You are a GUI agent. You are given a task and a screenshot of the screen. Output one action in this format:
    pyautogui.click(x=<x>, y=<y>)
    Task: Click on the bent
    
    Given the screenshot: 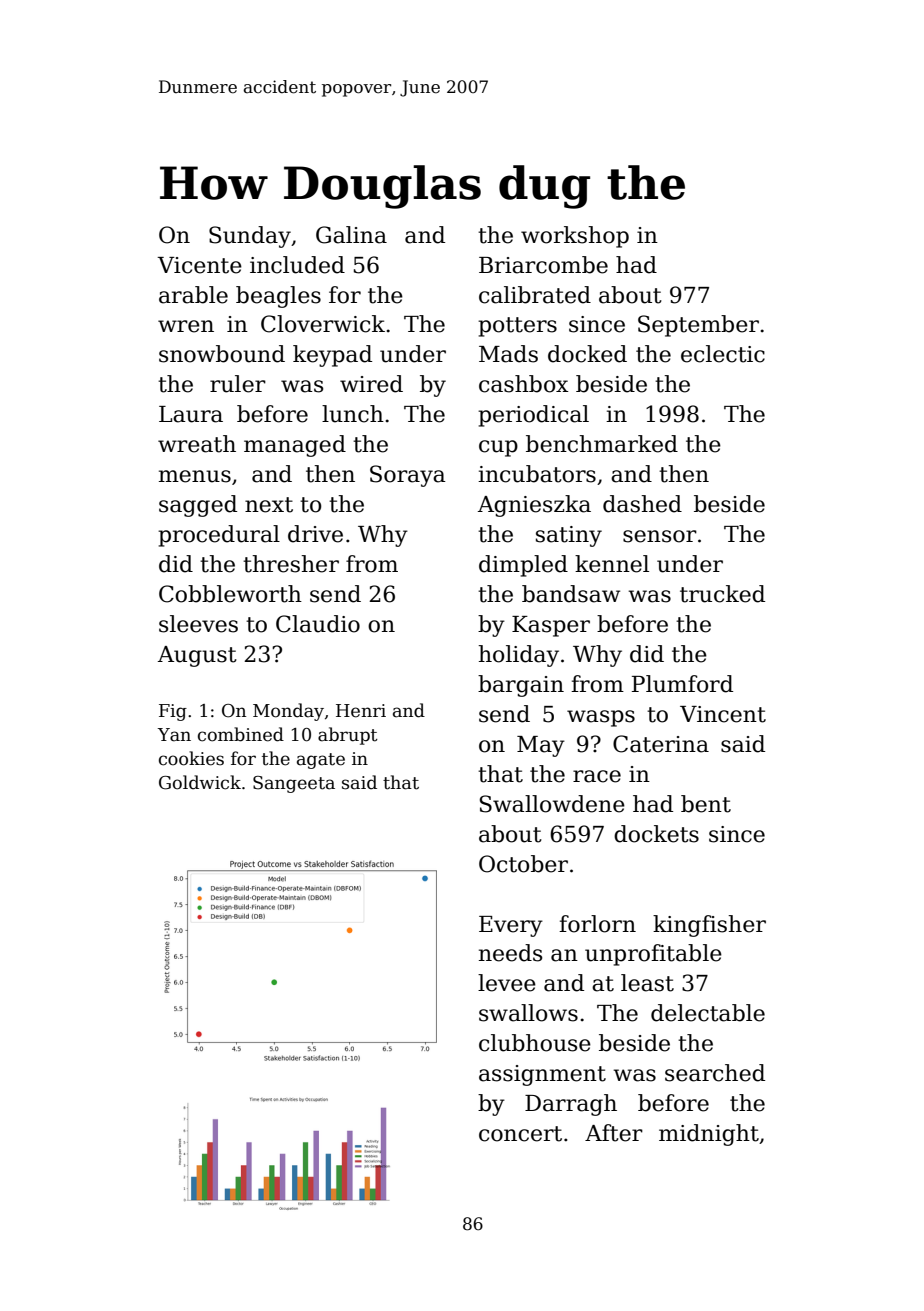 What is the action you would take?
    pyautogui.click(x=706, y=804)
